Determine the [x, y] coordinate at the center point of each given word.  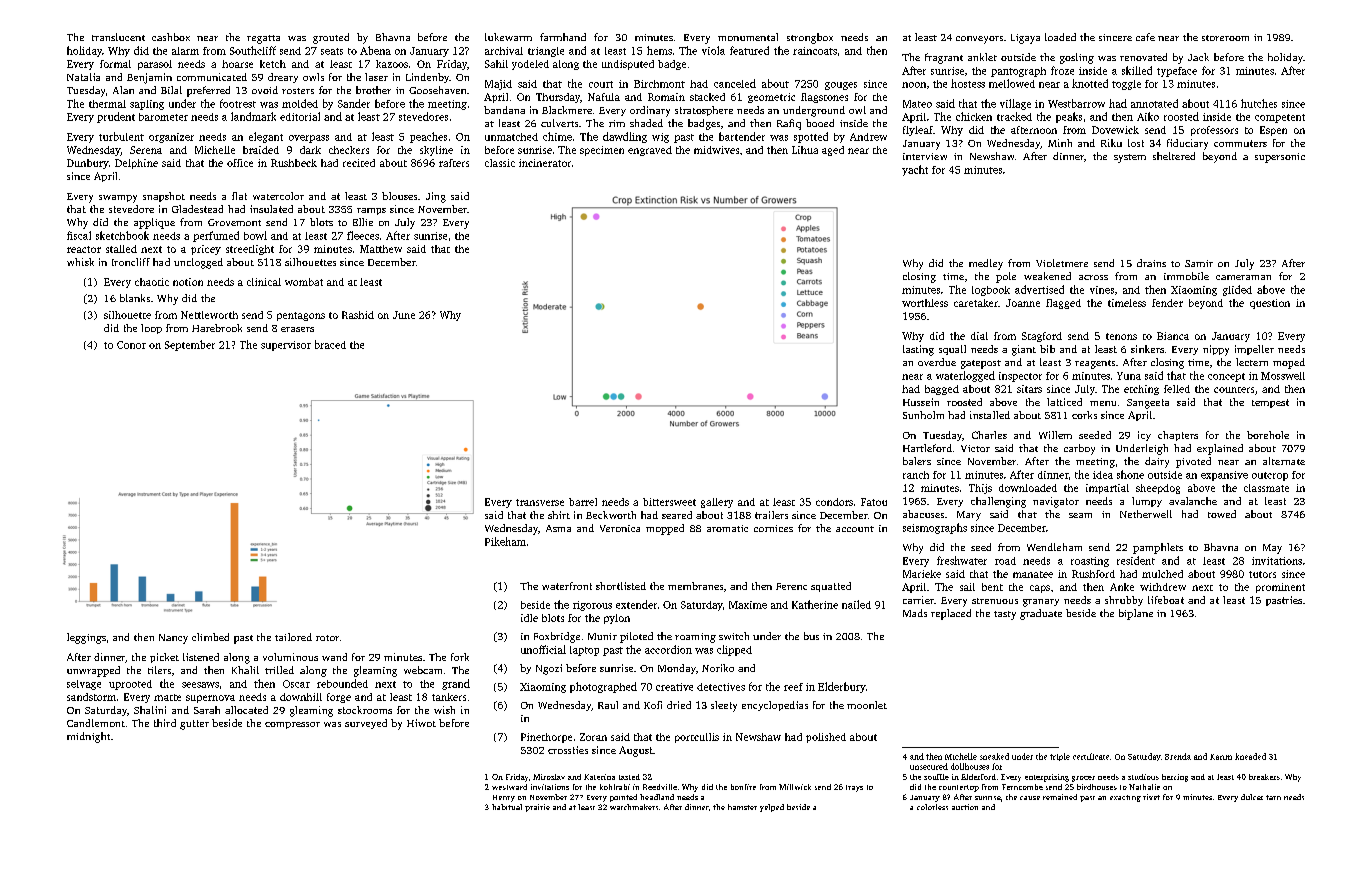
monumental [748, 37]
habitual [507, 807]
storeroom [1225, 38]
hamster [742, 807]
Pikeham [505, 541]
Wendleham [1054, 547]
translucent [118, 37]
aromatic [727, 528]
